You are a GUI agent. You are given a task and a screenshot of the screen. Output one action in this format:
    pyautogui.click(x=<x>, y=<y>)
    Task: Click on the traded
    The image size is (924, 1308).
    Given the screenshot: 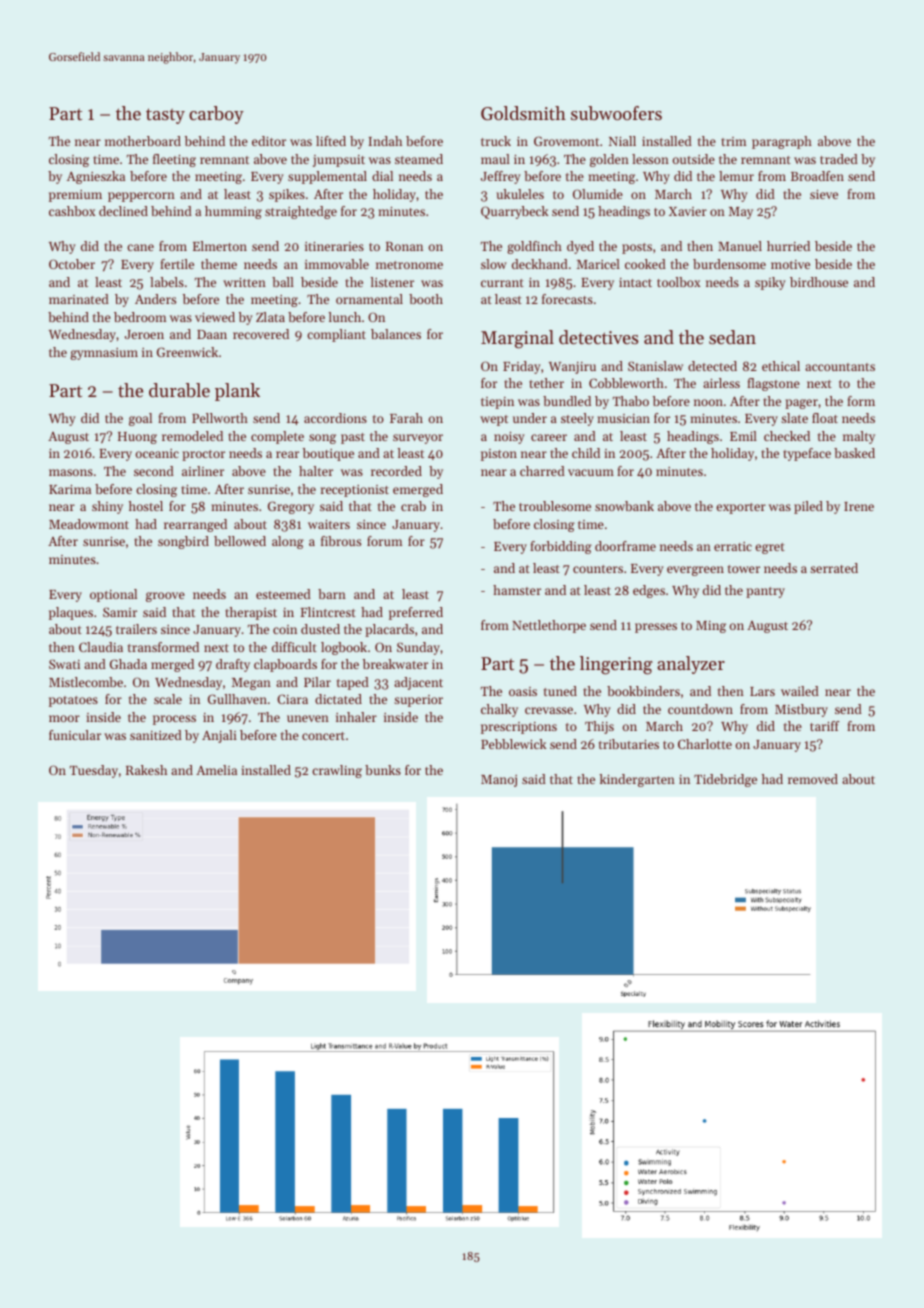 What is the action you would take?
    pyautogui.click(x=839, y=159)
